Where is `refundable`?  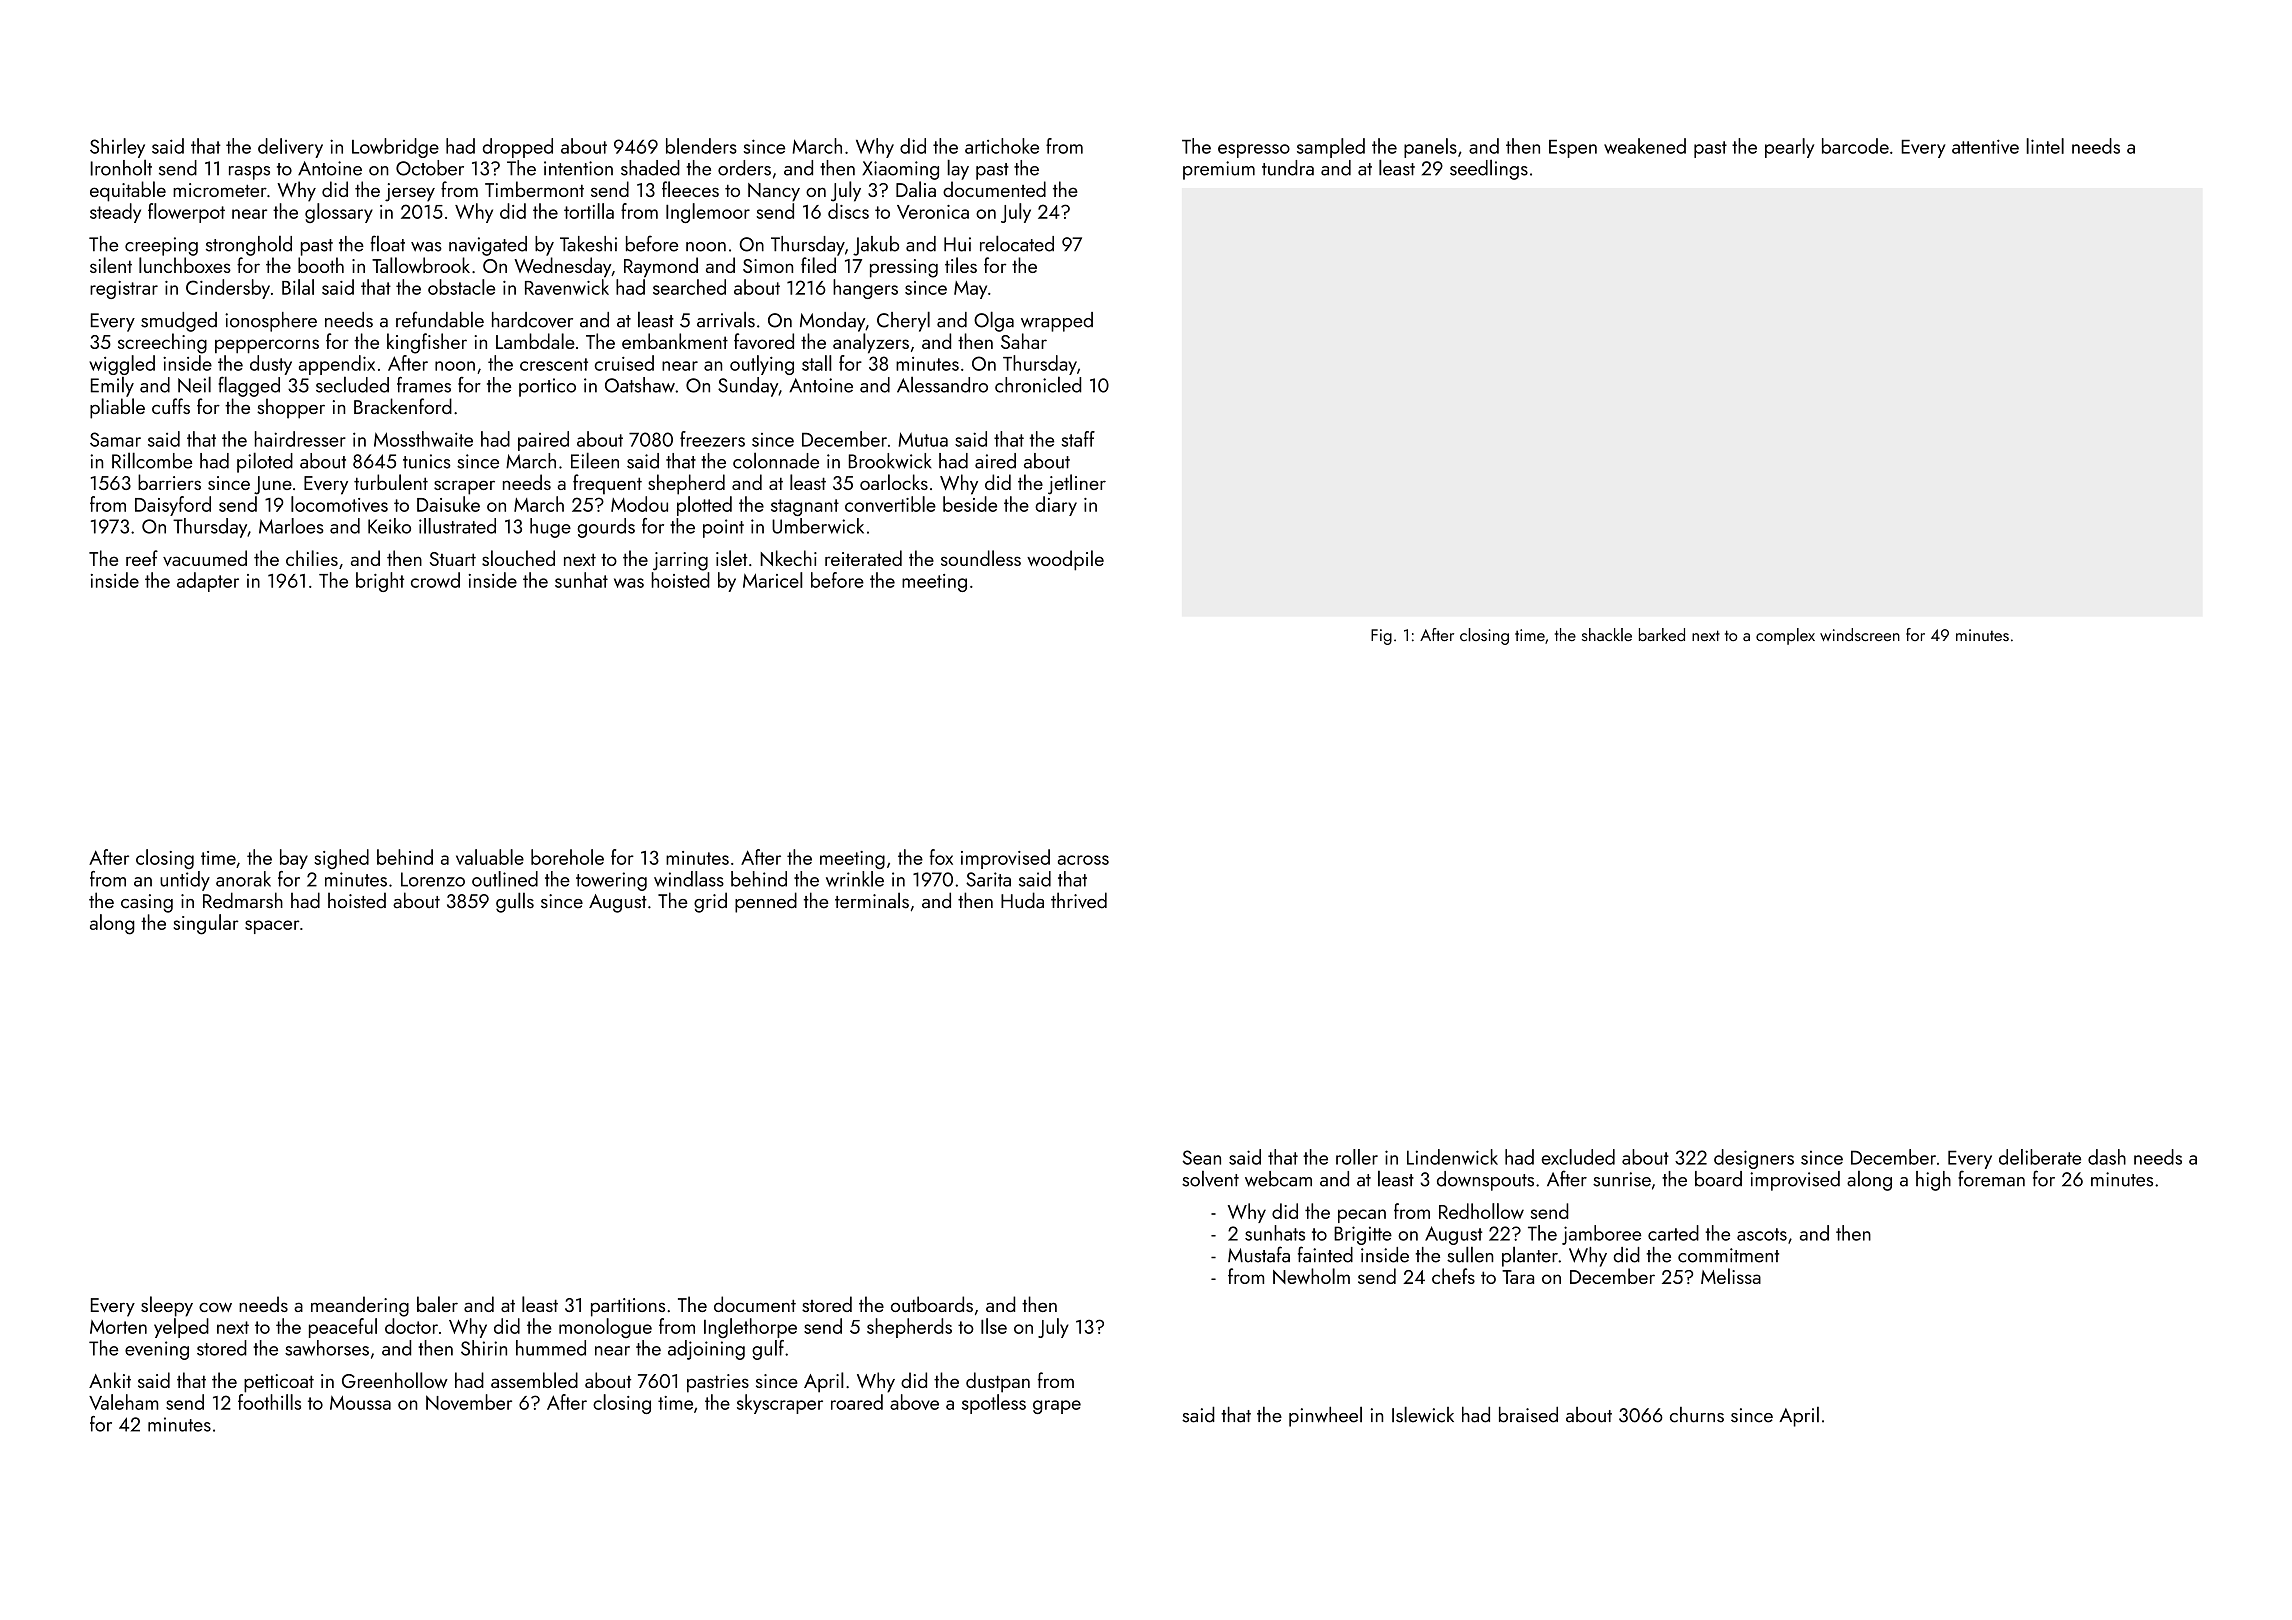 refundable is located at coordinates (440, 319).
